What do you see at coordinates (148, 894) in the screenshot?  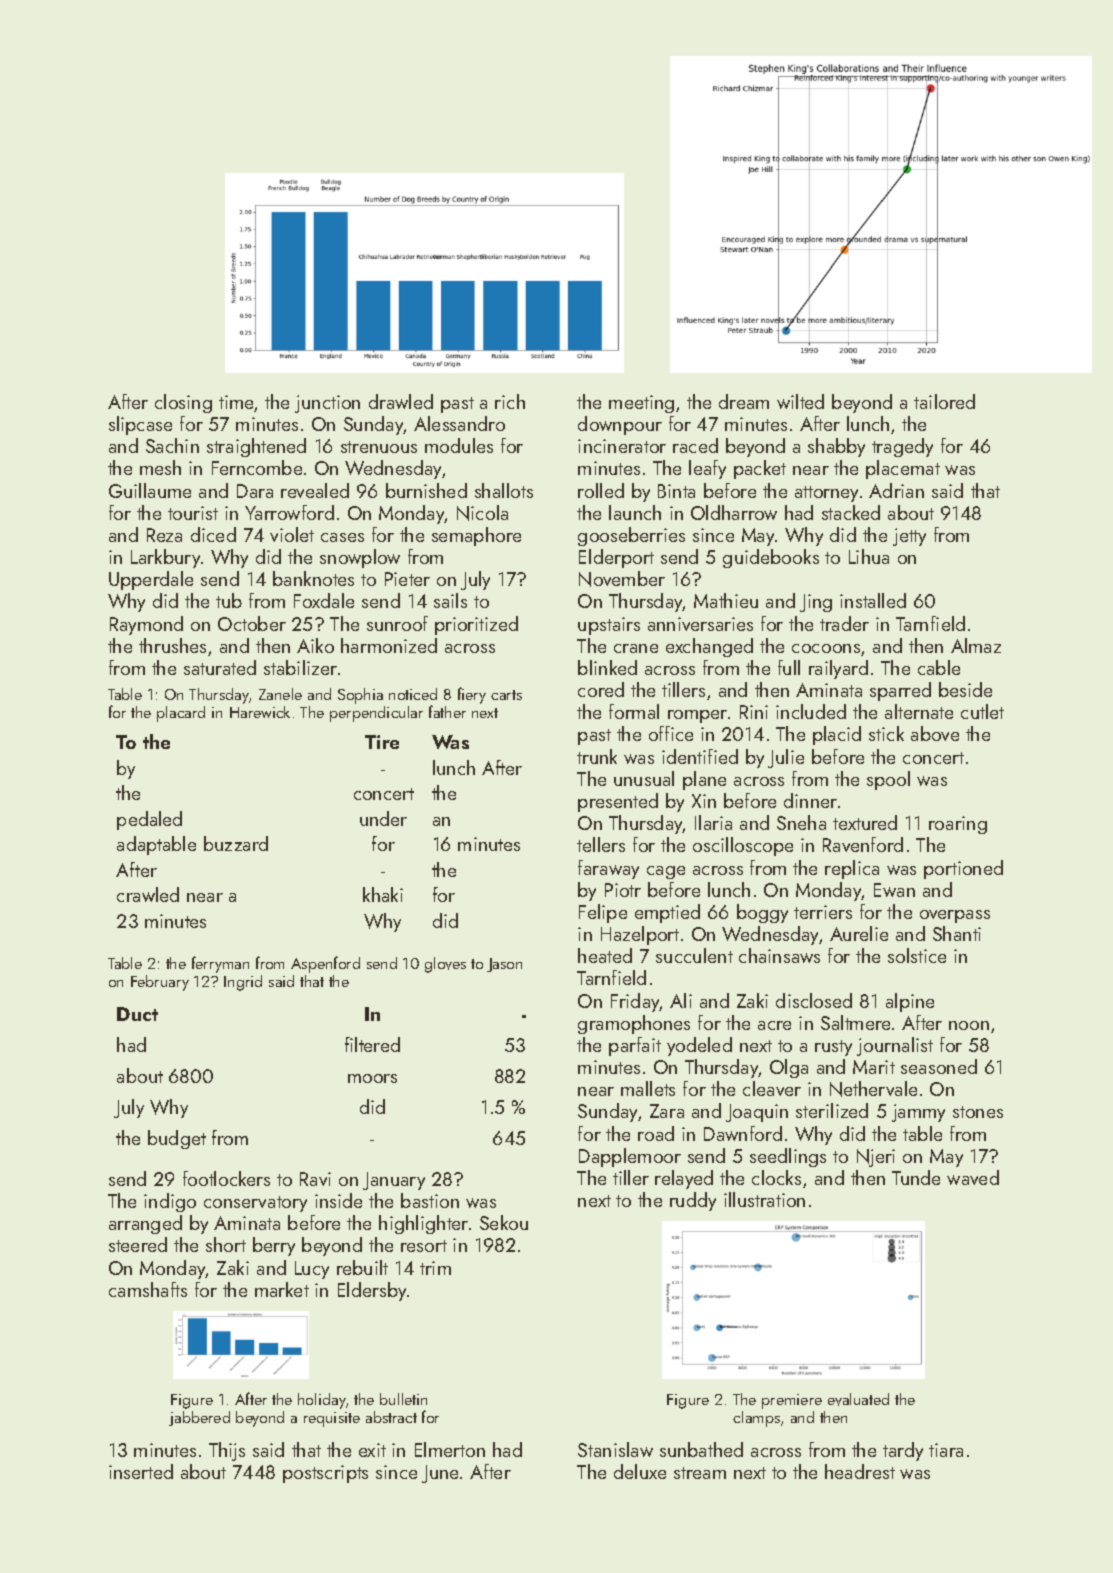 I see `crawled` at bounding box center [148, 894].
